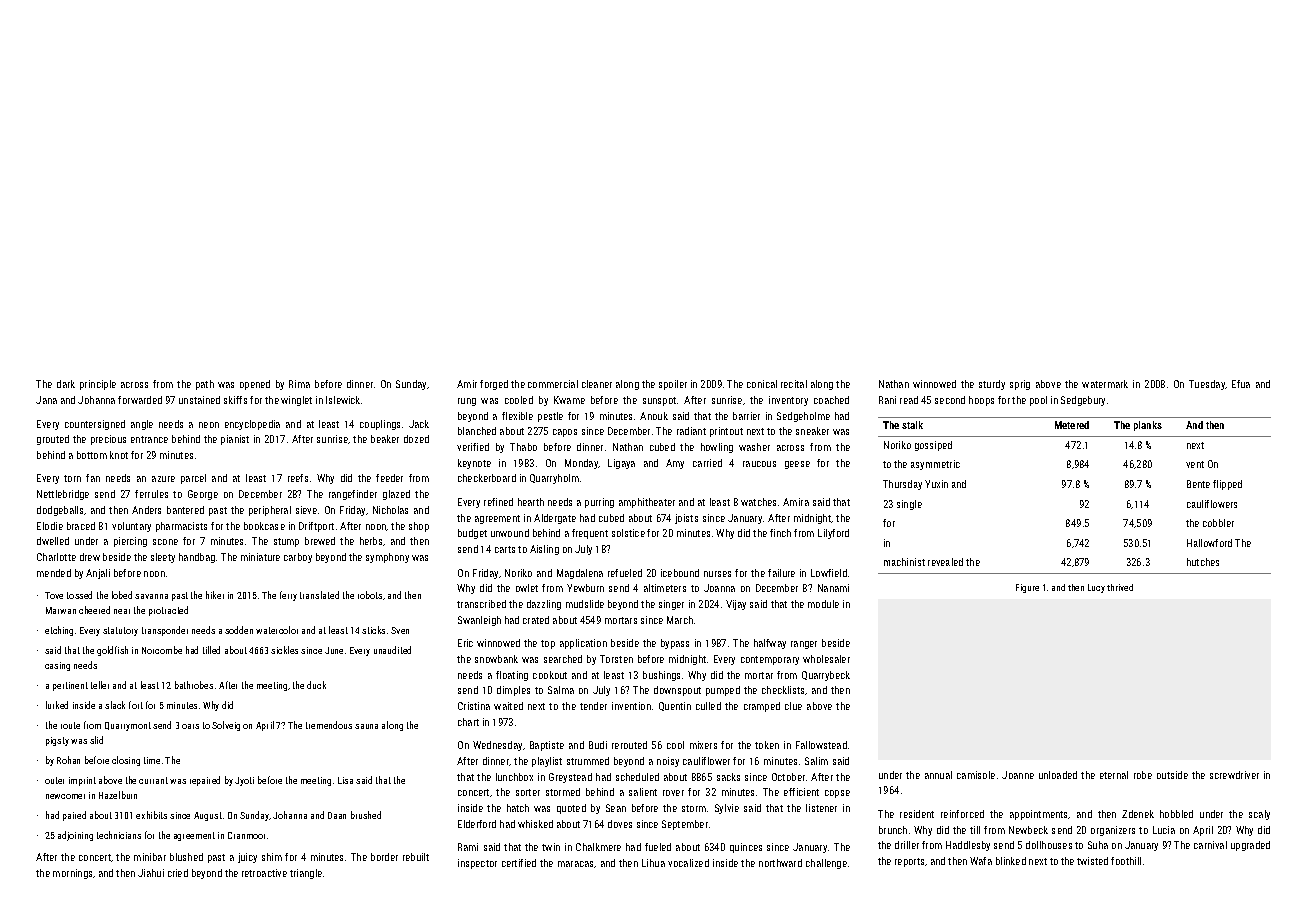  I want to click on carnival, so click(1210, 845).
